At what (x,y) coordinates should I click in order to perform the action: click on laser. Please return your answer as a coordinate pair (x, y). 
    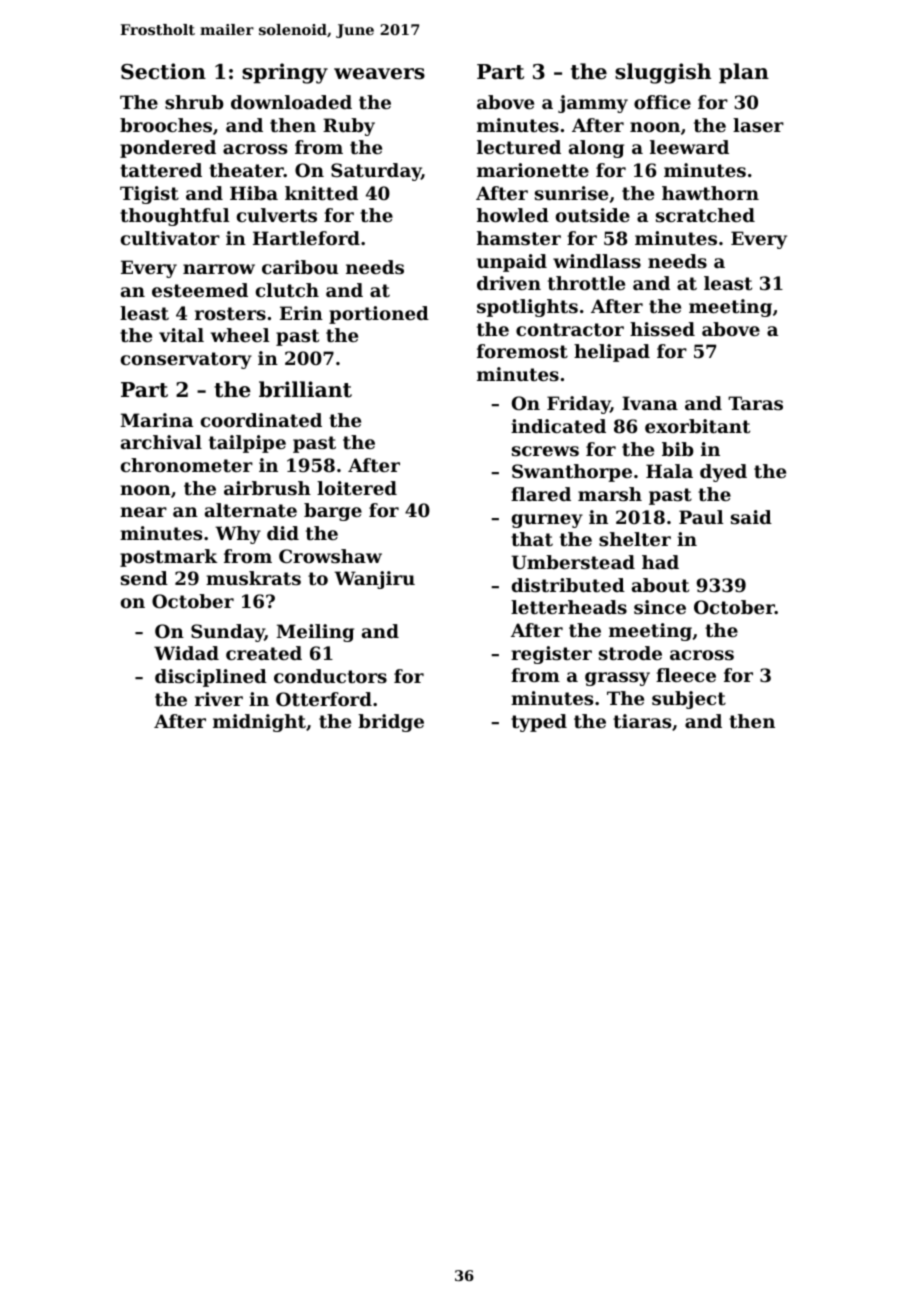
    Looking at the image, I should click on (758, 125).
